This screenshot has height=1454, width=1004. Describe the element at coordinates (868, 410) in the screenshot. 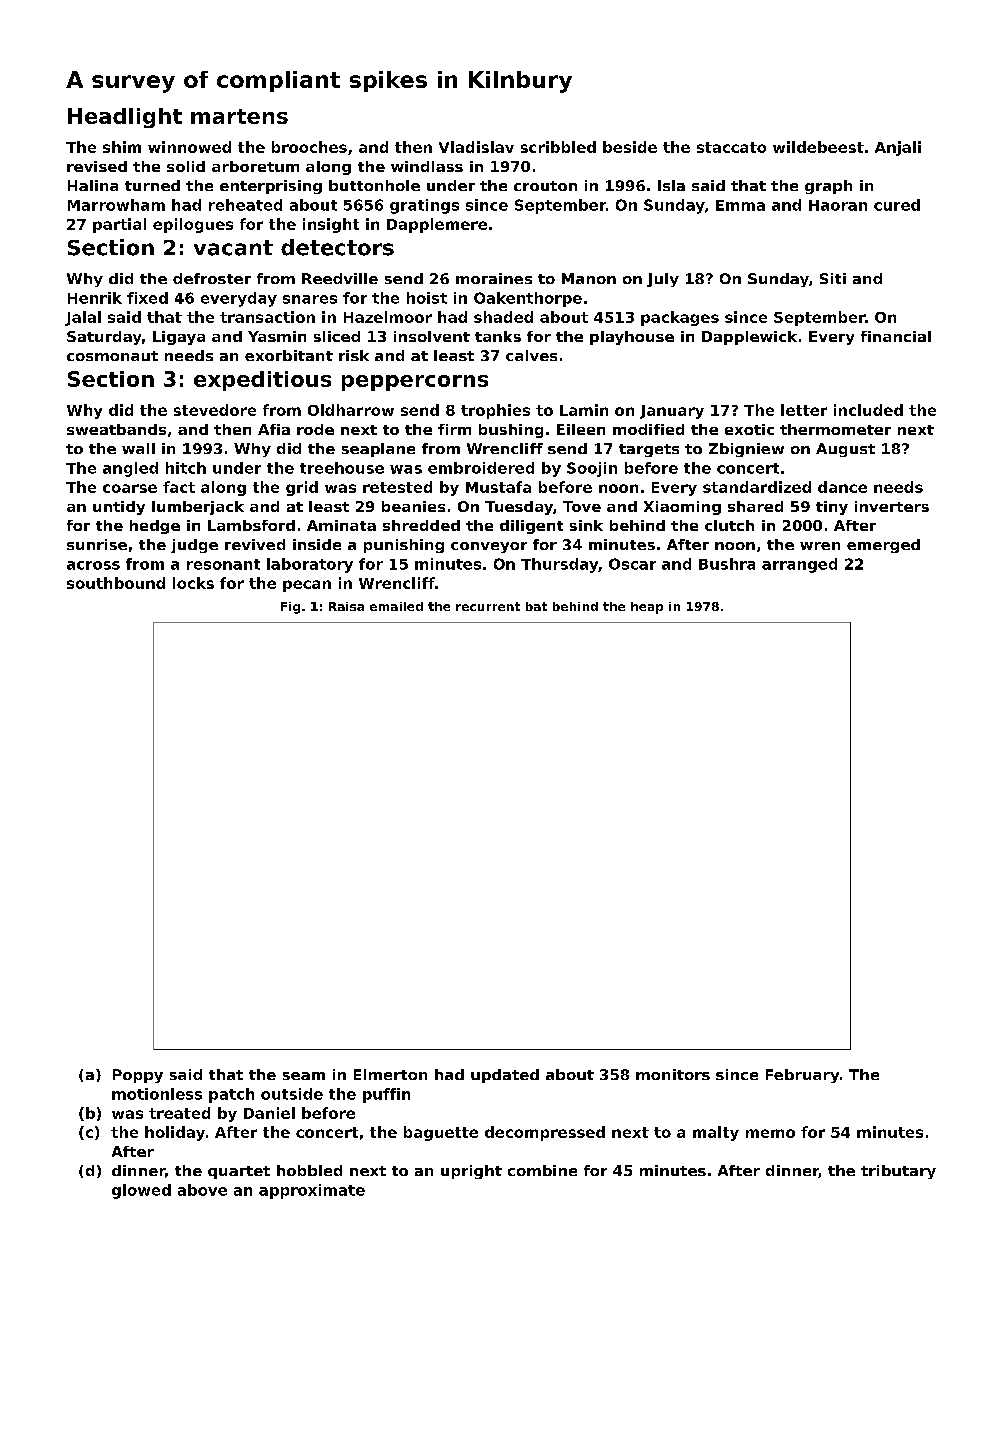

I see `included` at that location.
